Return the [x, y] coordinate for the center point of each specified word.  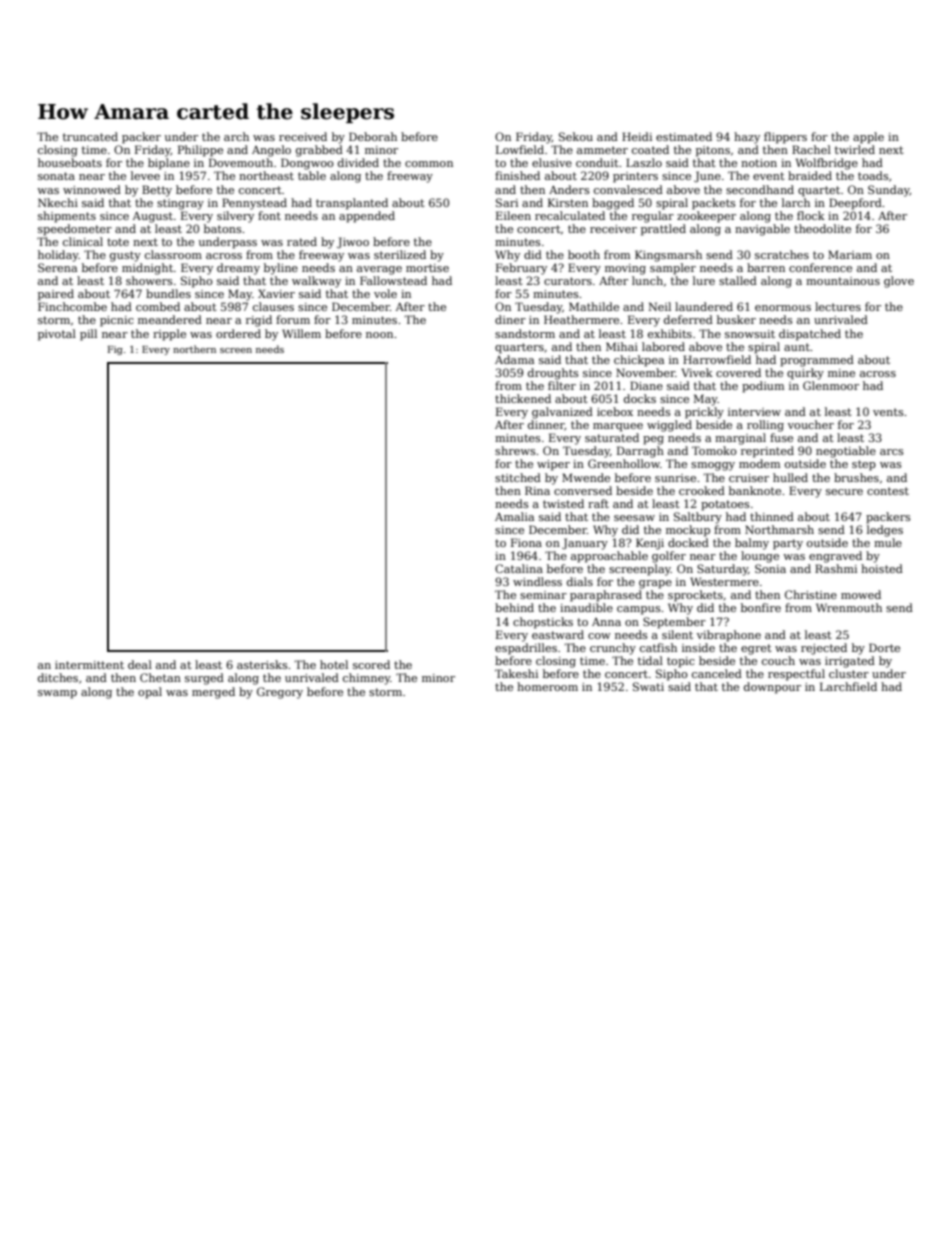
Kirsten [568, 202]
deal [140, 664]
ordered [238, 333]
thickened [523, 398]
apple [868, 138]
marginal [740, 439]
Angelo [271, 151]
